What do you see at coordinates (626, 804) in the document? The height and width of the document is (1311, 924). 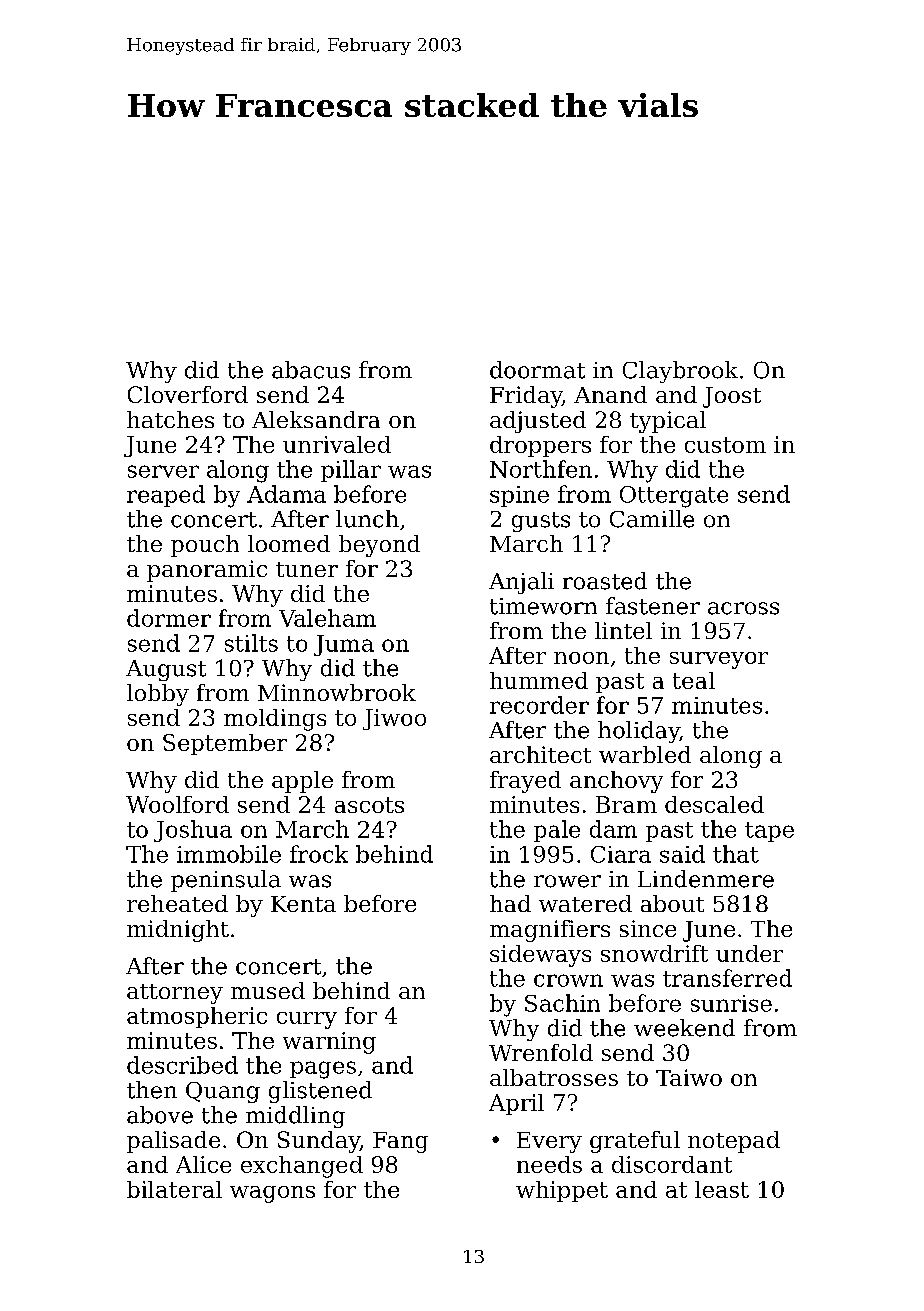 I see `Bram` at bounding box center [626, 804].
